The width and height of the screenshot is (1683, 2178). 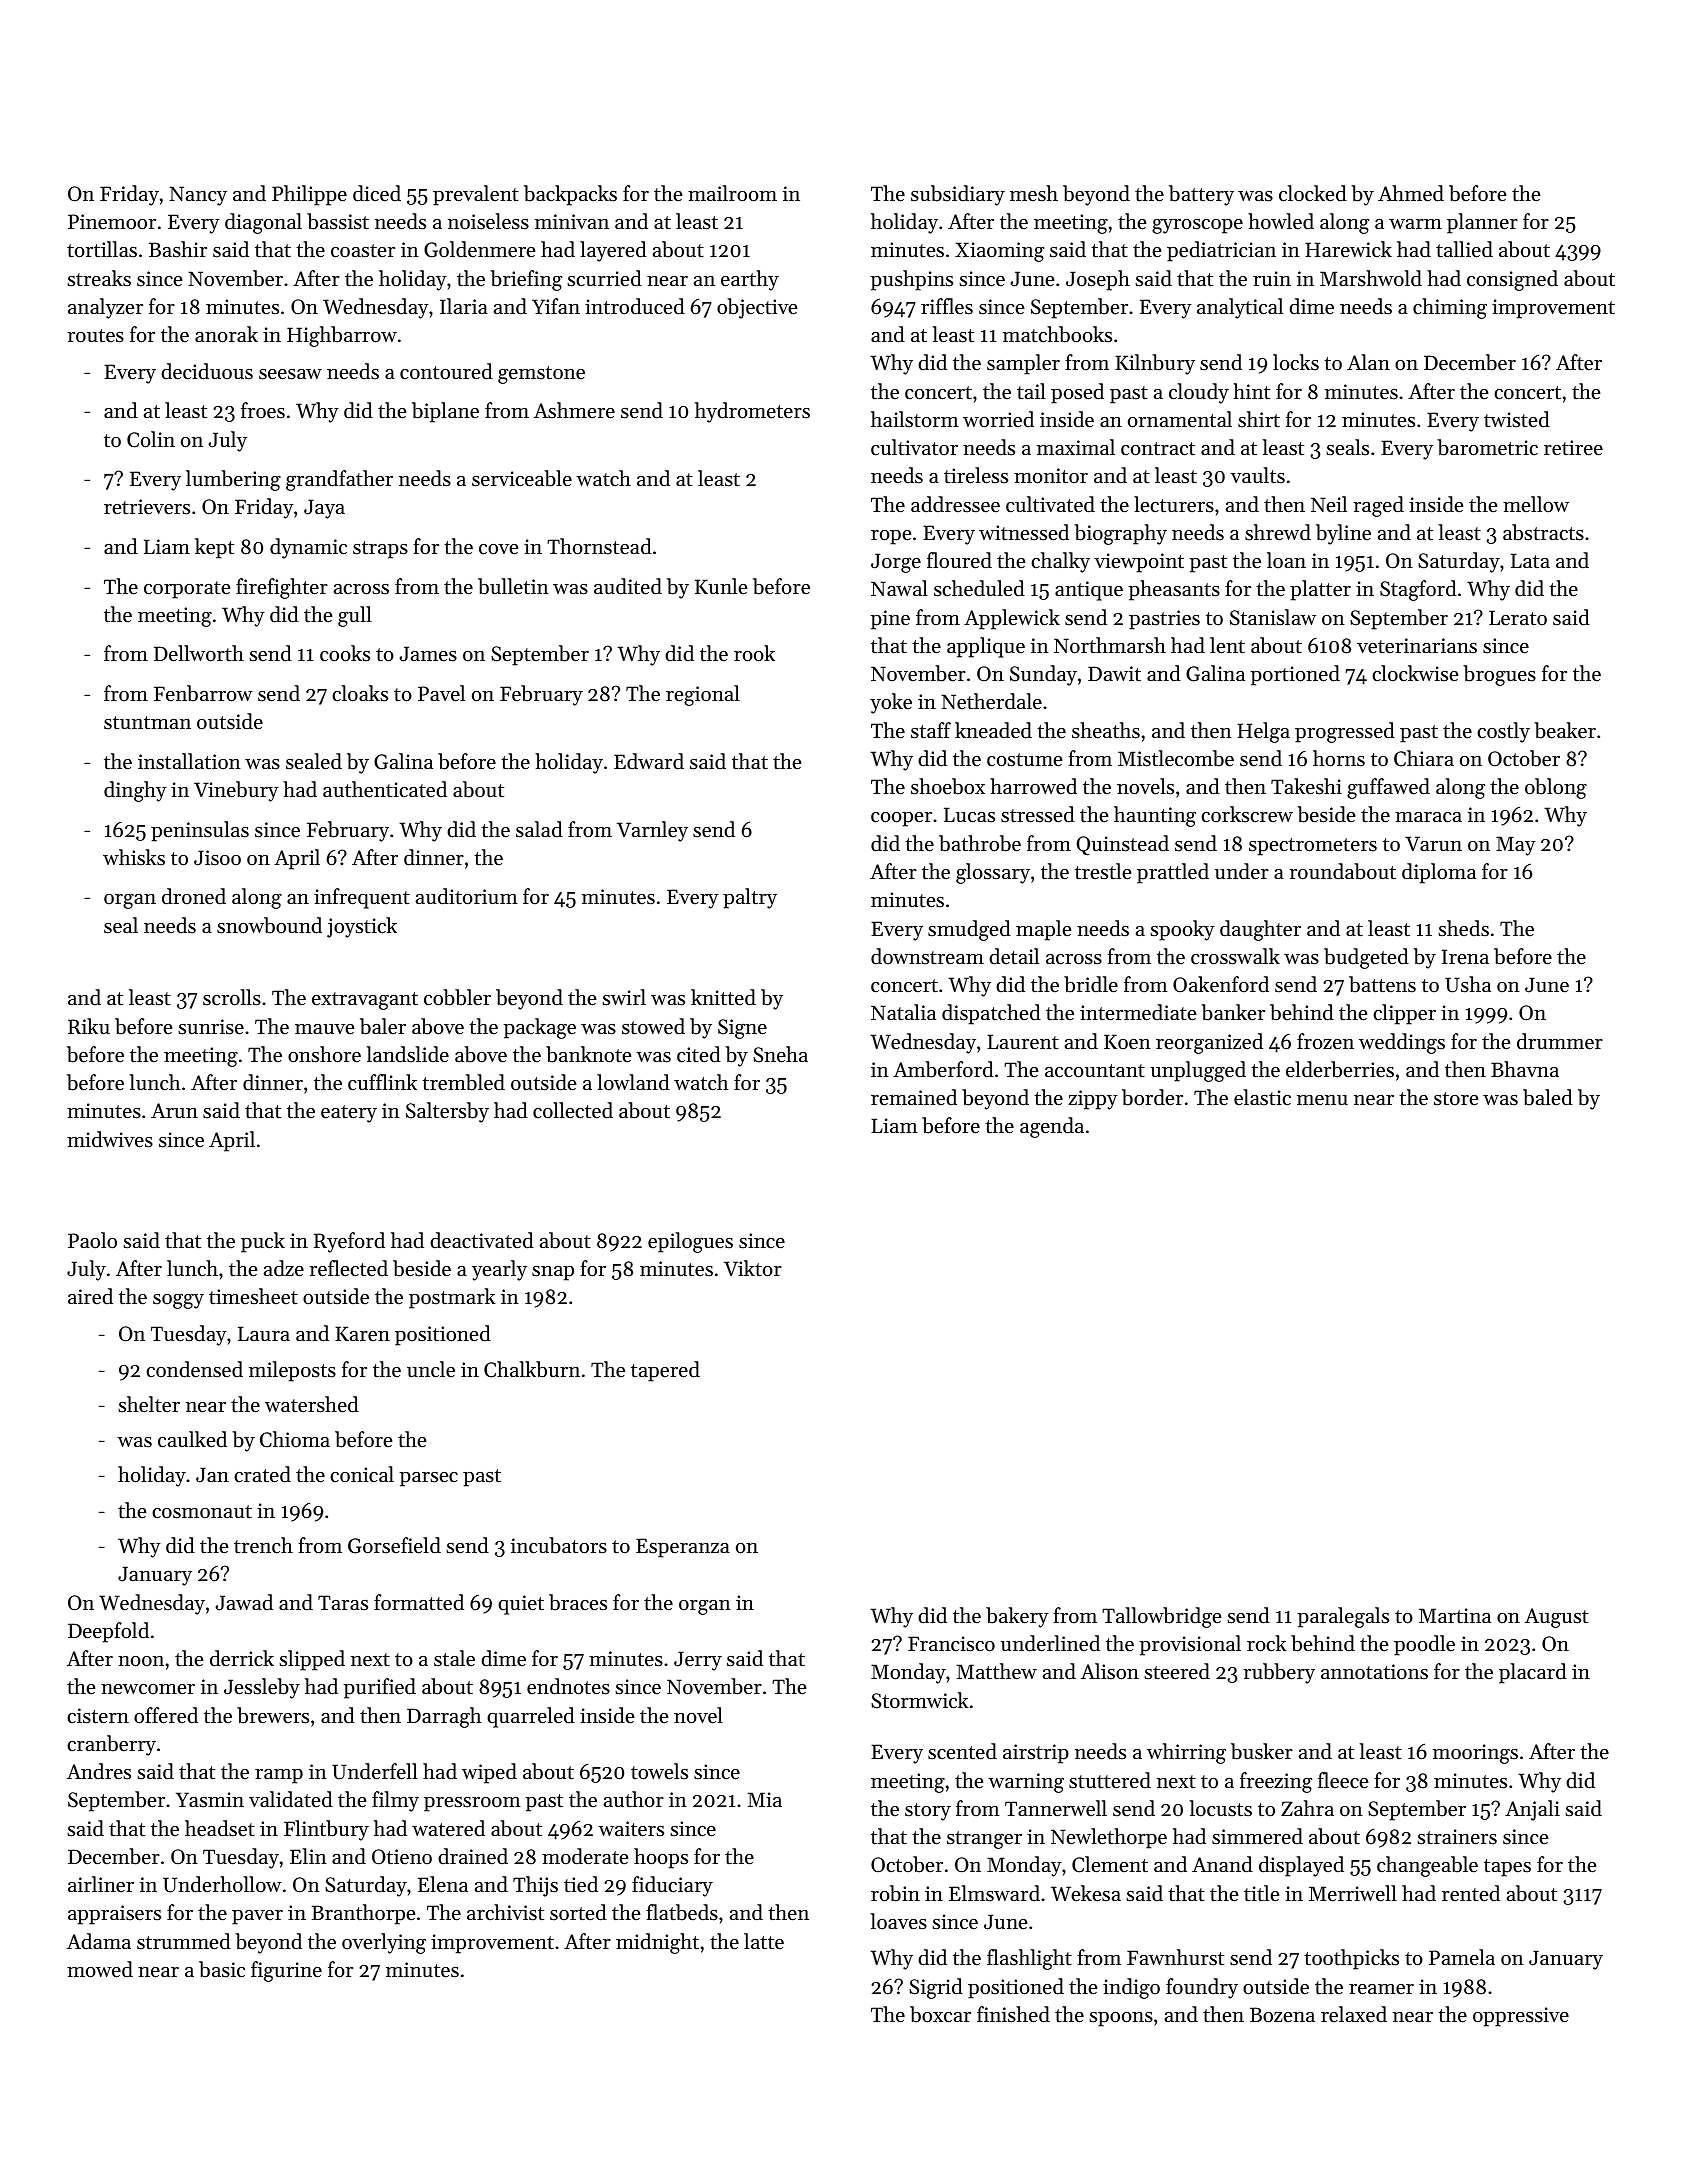 What do you see at coordinates (1343, 1617) in the screenshot?
I see `paralegals` at bounding box center [1343, 1617].
